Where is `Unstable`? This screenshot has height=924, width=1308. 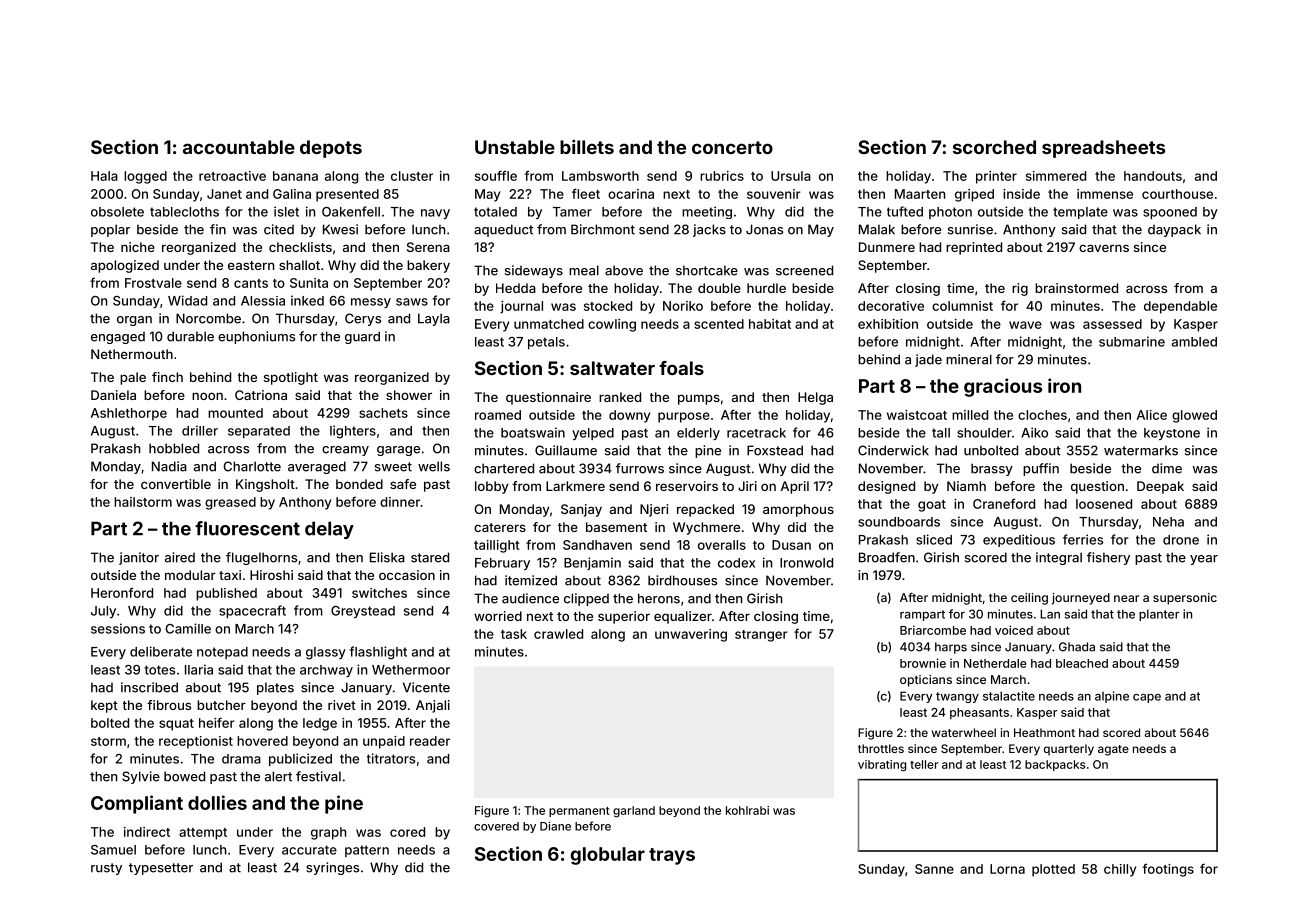 Unstable is located at coordinates (515, 147).
